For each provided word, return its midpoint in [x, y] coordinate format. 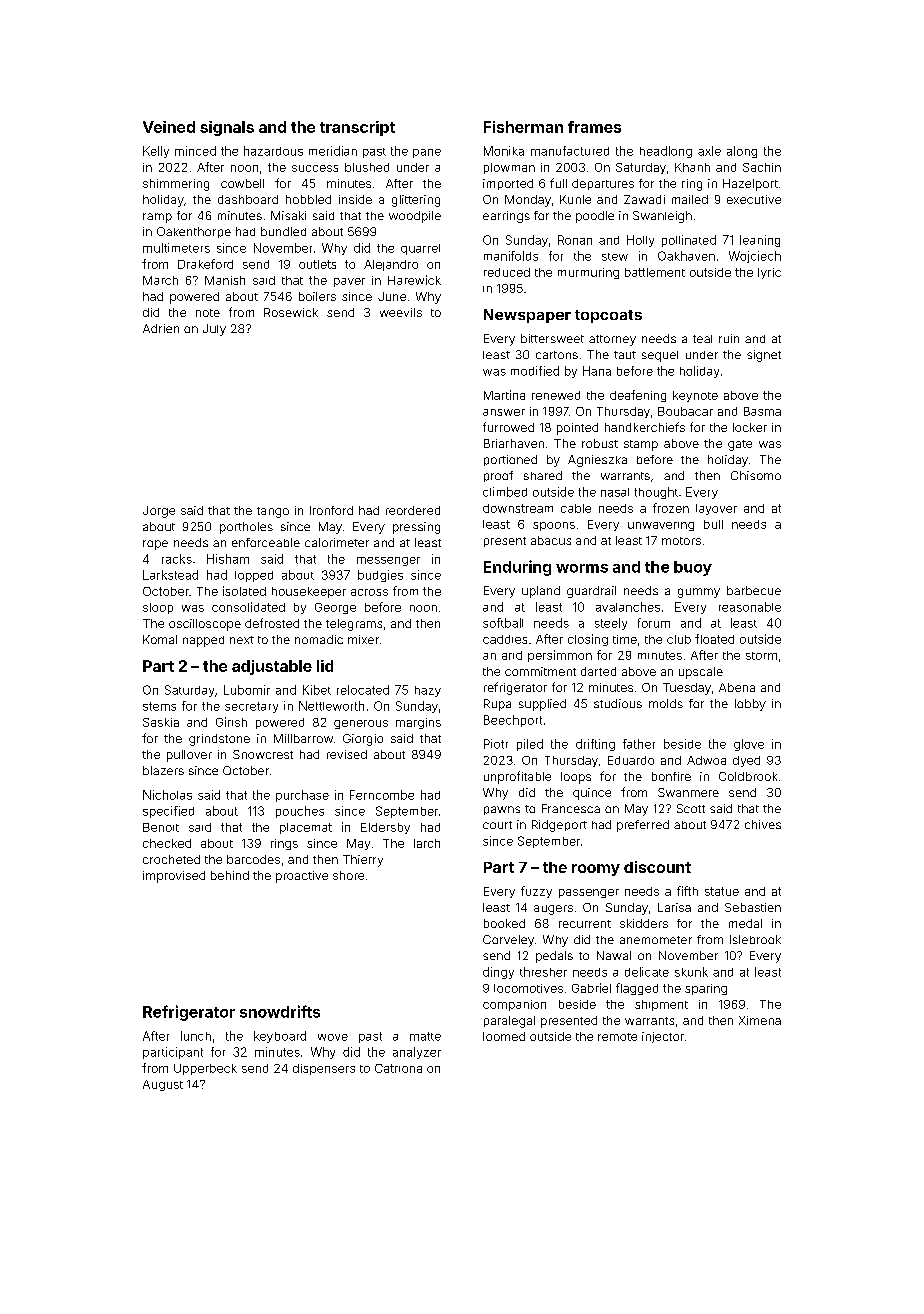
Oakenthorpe [194, 232]
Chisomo [756, 475]
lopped [254, 576]
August [163, 1085]
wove [333, 1037]
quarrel [420, 249]
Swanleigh [662, 217]
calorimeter [337, 542]
